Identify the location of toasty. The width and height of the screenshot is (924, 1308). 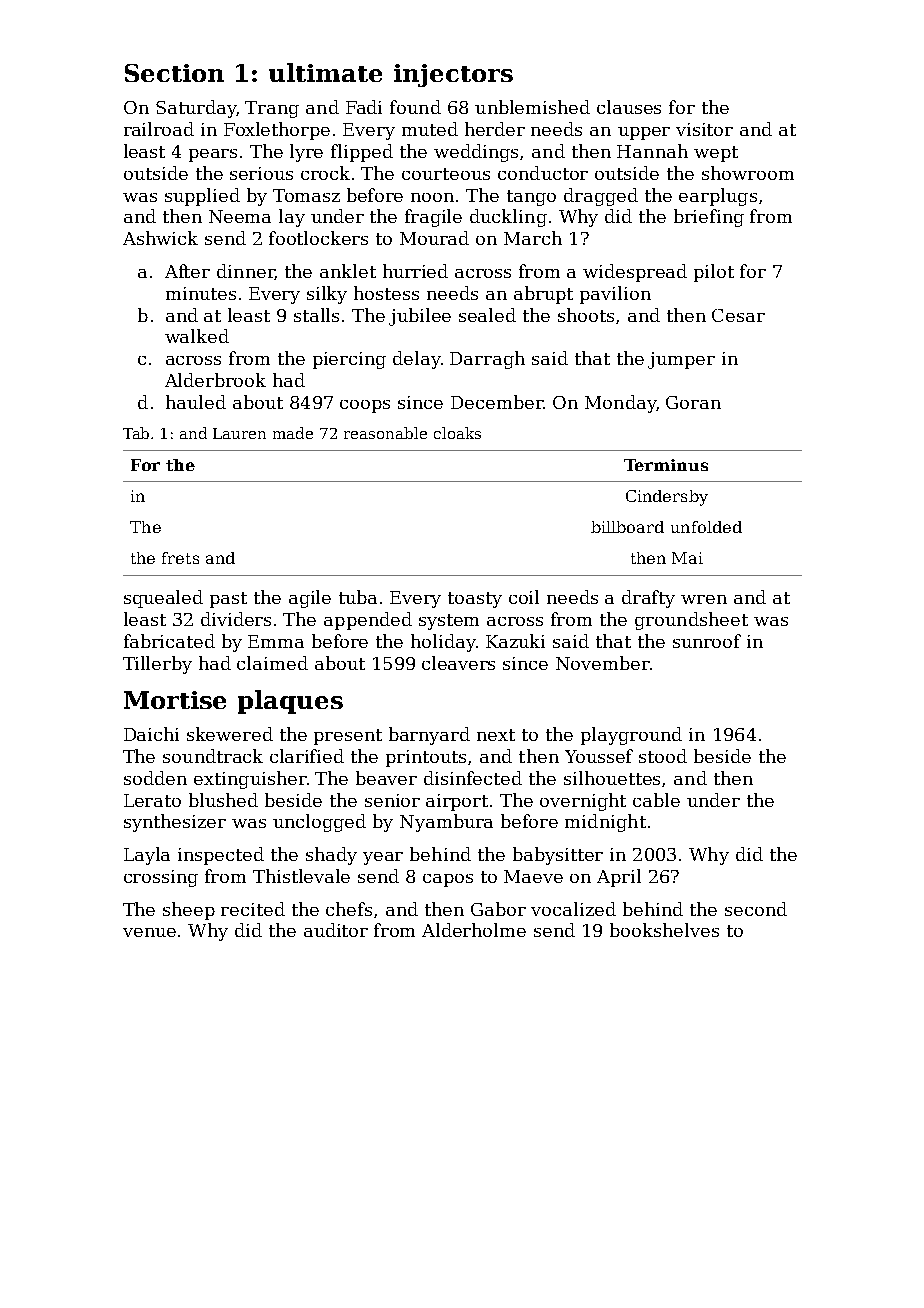
(475, 600).
